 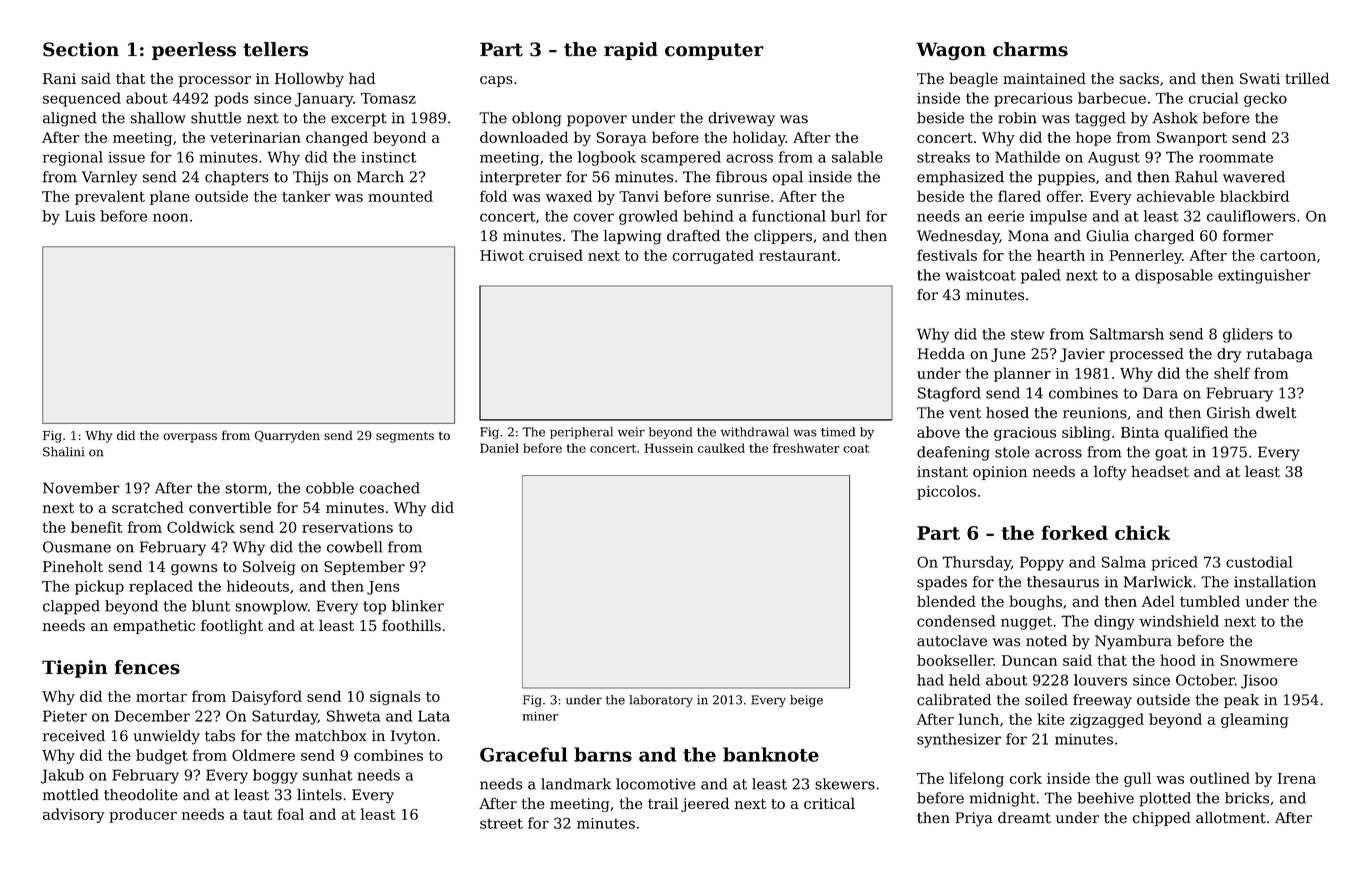 I want to click on charms, so click(x=1030, y=49).
